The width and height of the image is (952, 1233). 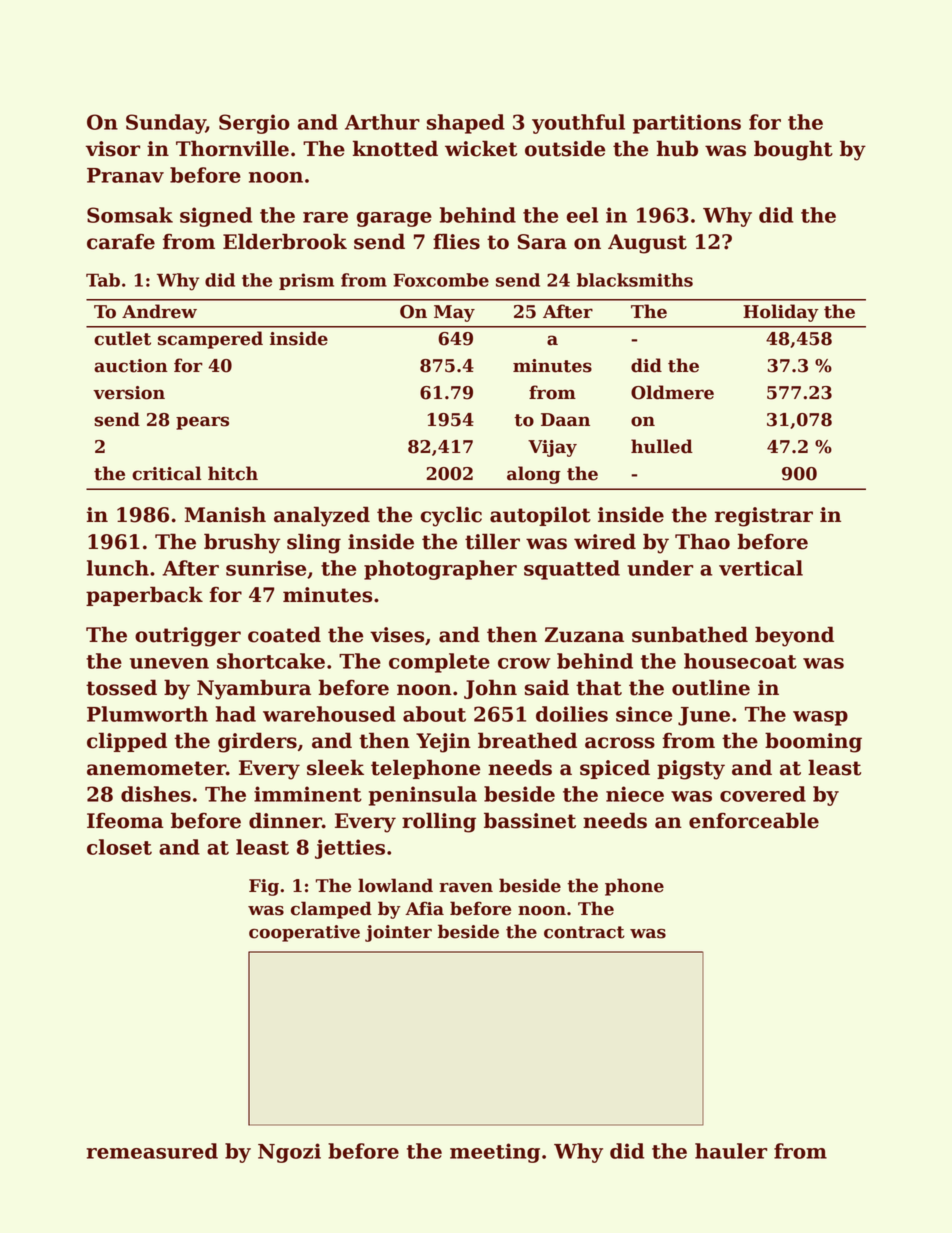 I want to click on raven, so click(x=466, y=888).
